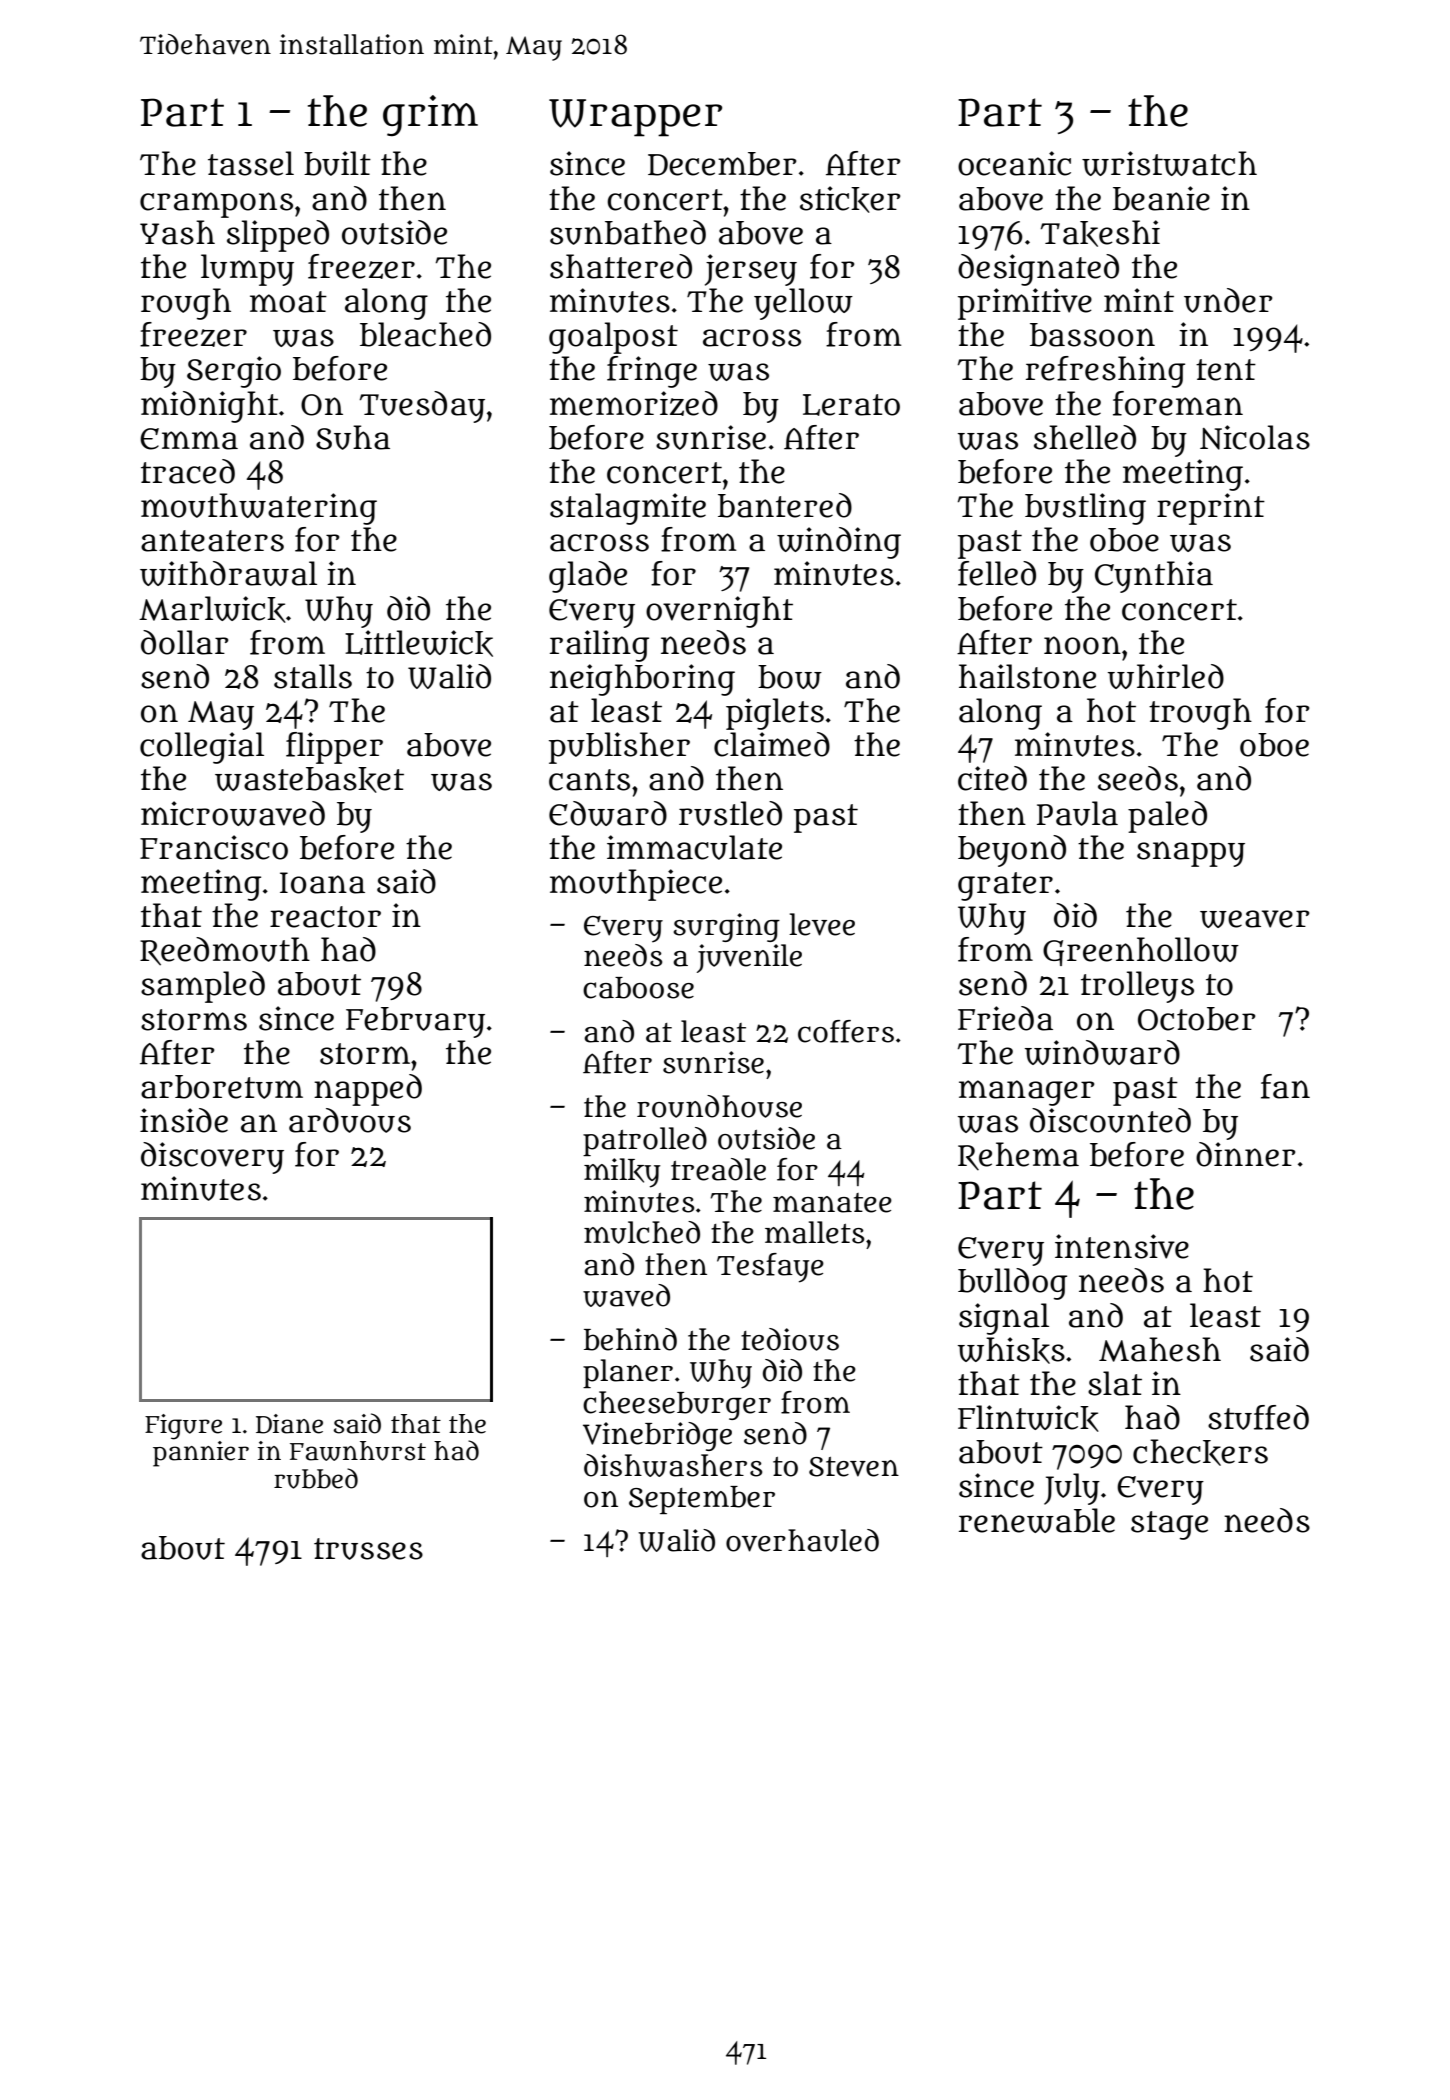 The image size is (1450, 2100). What do you see at coordinates (1169, 163) in the image?
I see `wristwatch` at bounding box center [1169, 163].
